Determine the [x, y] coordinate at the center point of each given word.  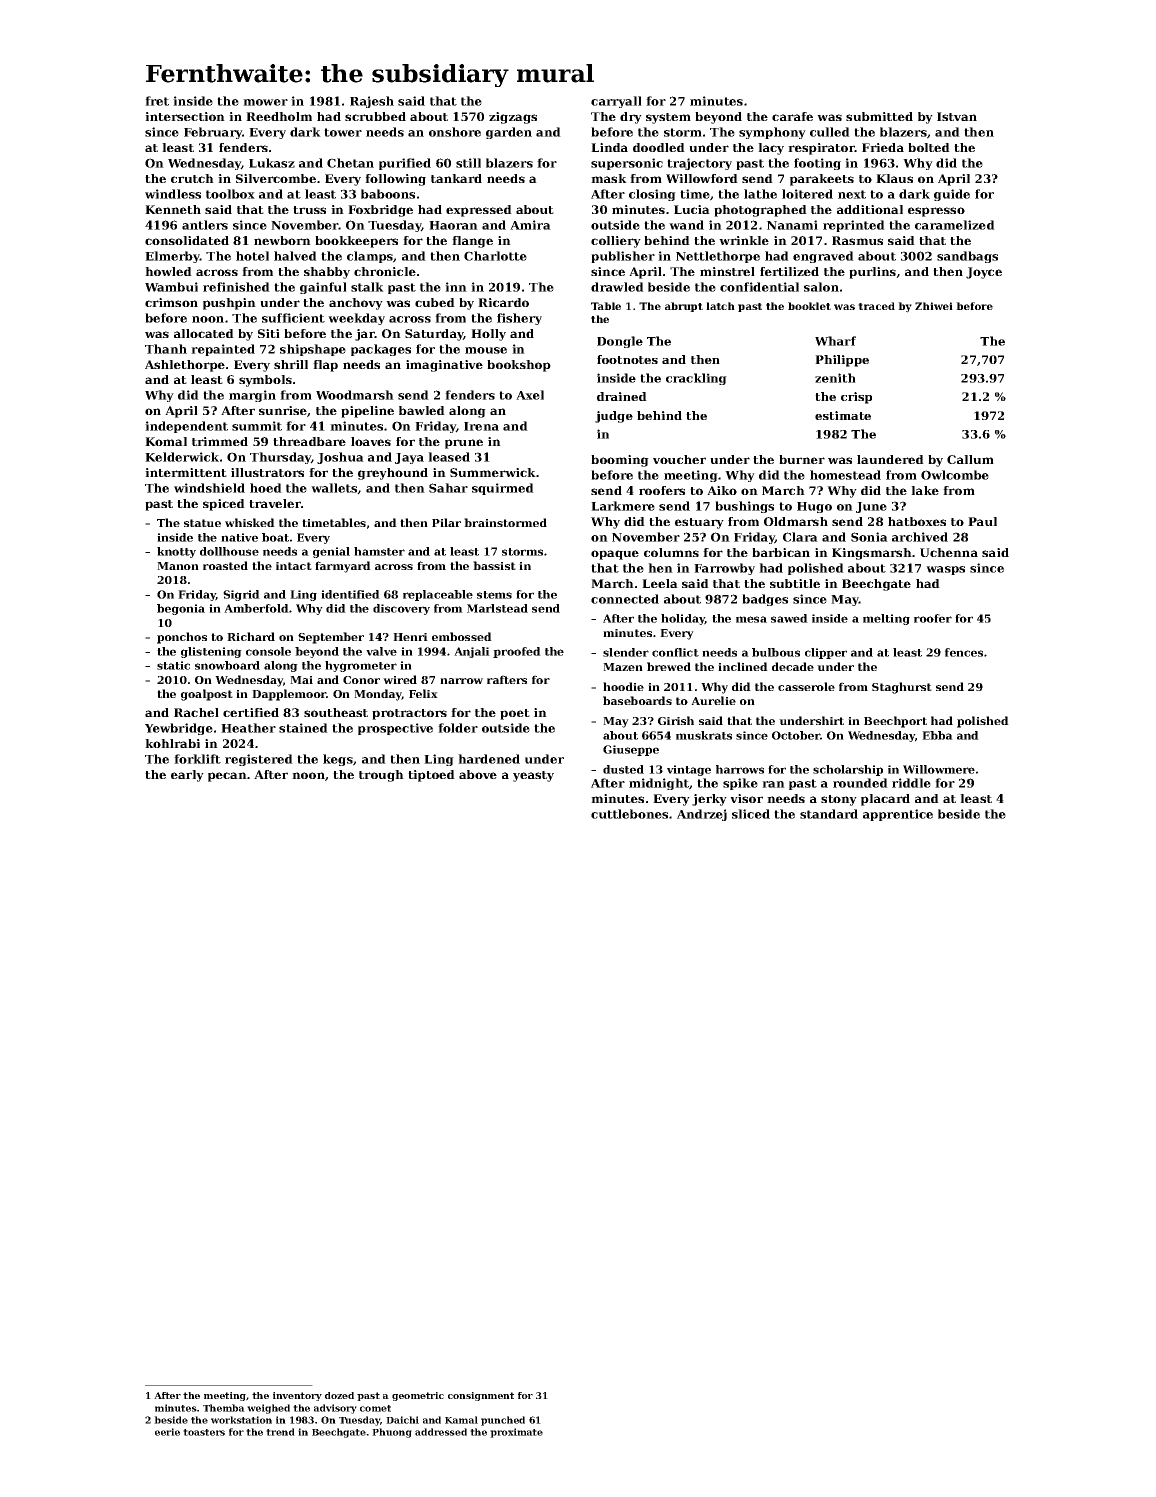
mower [265, 102]
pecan [227, 777]
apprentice [898, 815]
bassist [494, 565]
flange [472, 242]
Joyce [984, 273]
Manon [178, 566]
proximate [516, 1433]
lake [925, 490]
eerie [167, 1432]
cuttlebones [629, 814]
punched [503, 1421]
